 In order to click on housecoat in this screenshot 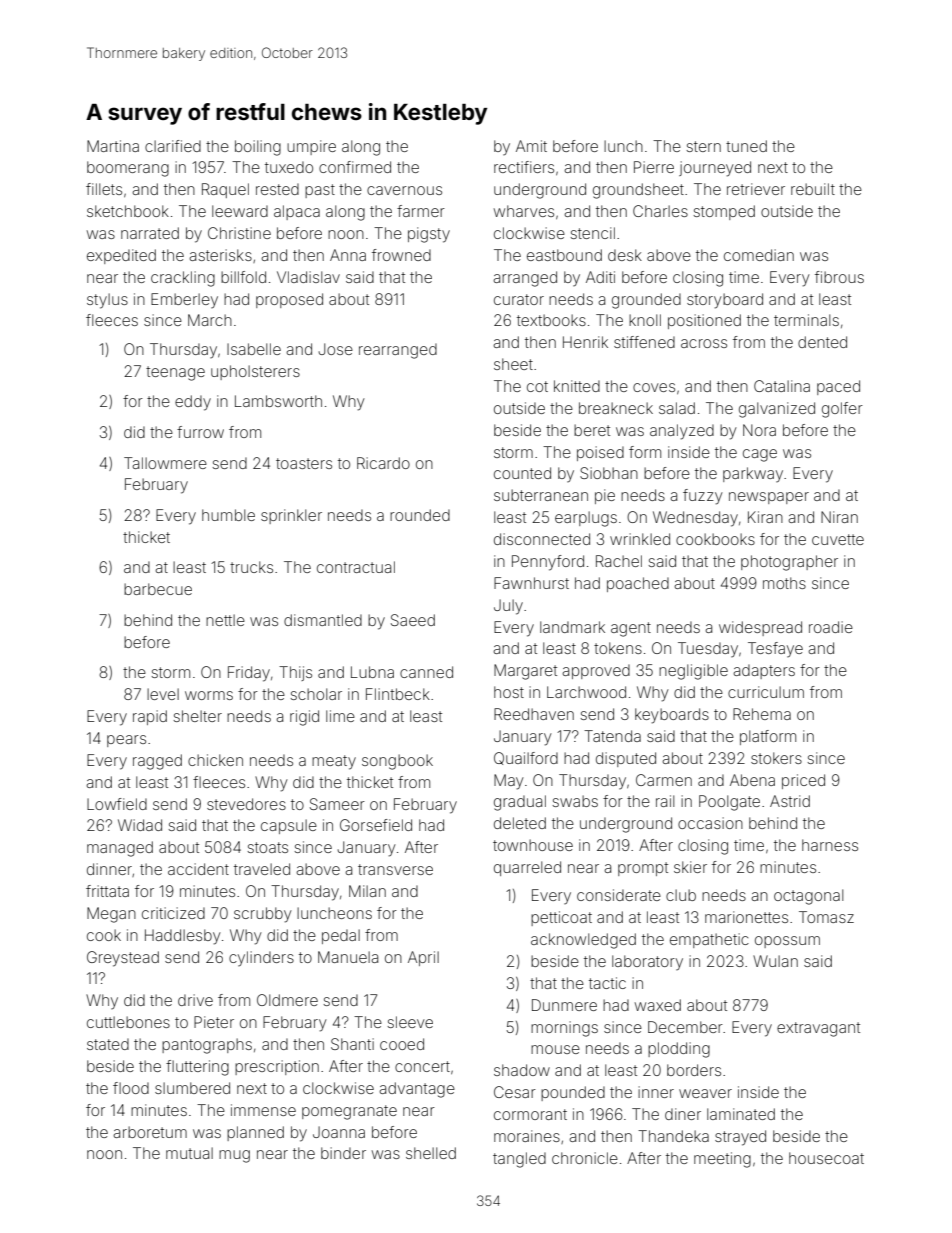, I will do `click(826, 1158)`.
